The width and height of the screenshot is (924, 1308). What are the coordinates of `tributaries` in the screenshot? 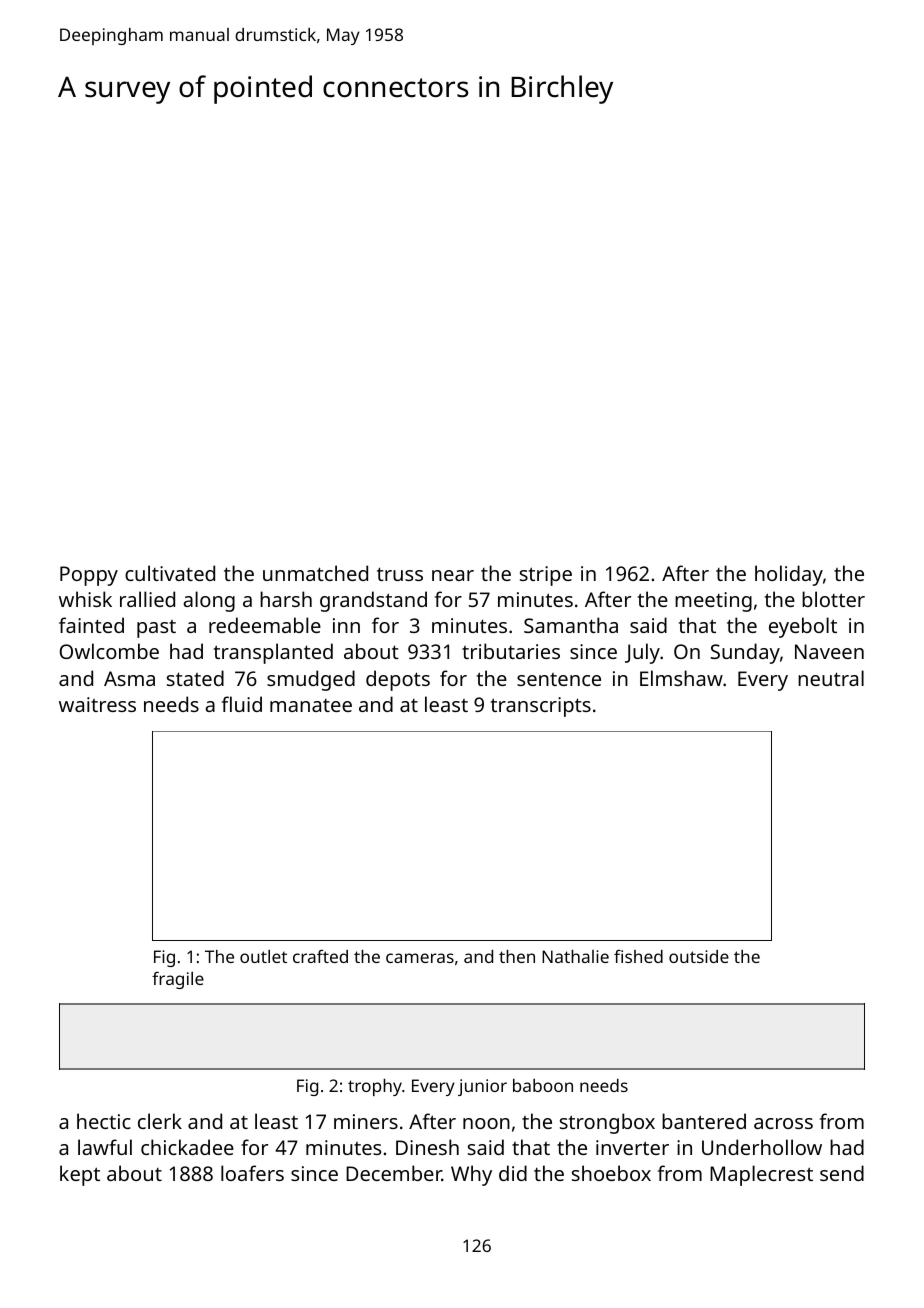 It's located at (511, 651).
